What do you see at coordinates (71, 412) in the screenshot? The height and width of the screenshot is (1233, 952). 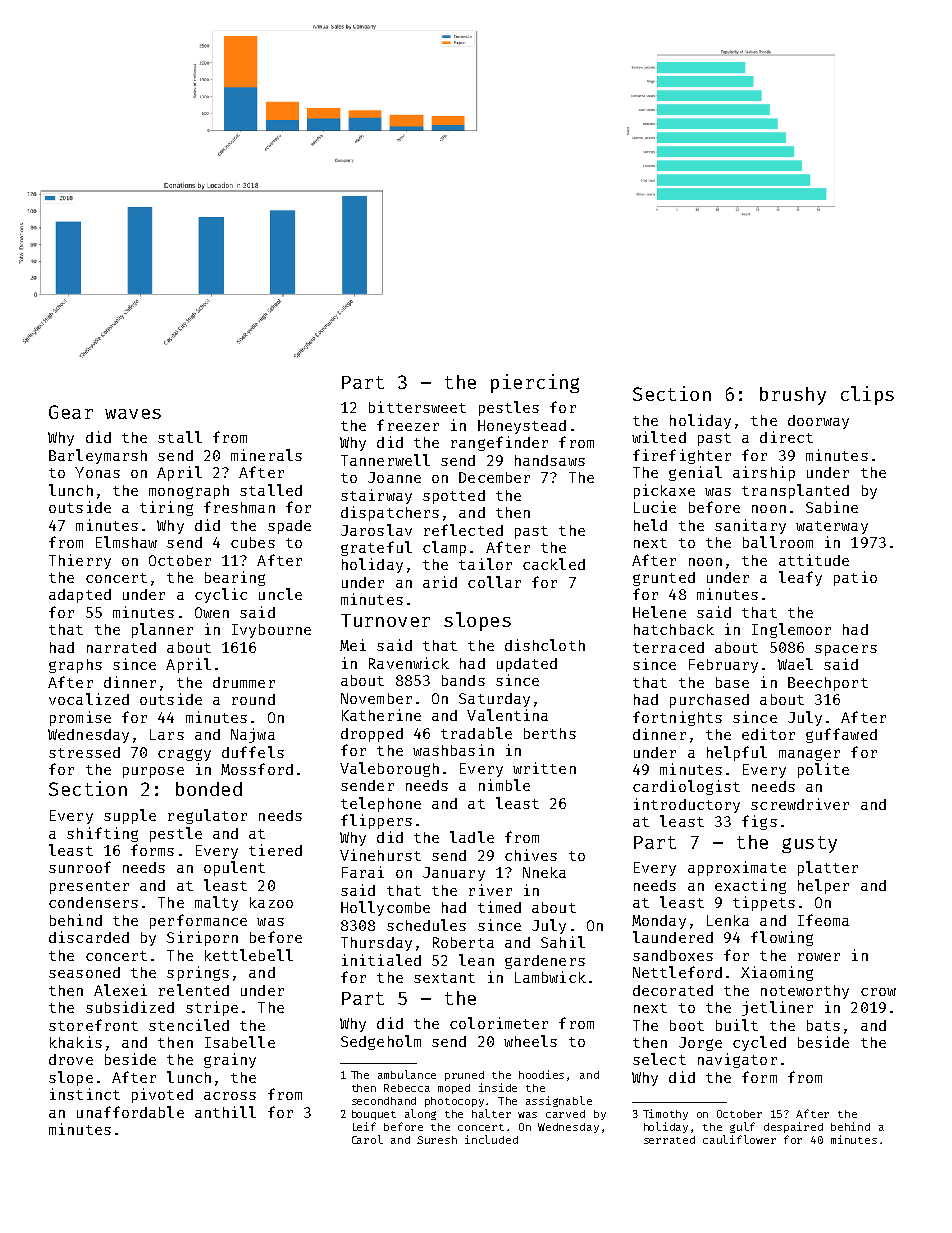 I see `Gear` at bounding box center [71, 412].
